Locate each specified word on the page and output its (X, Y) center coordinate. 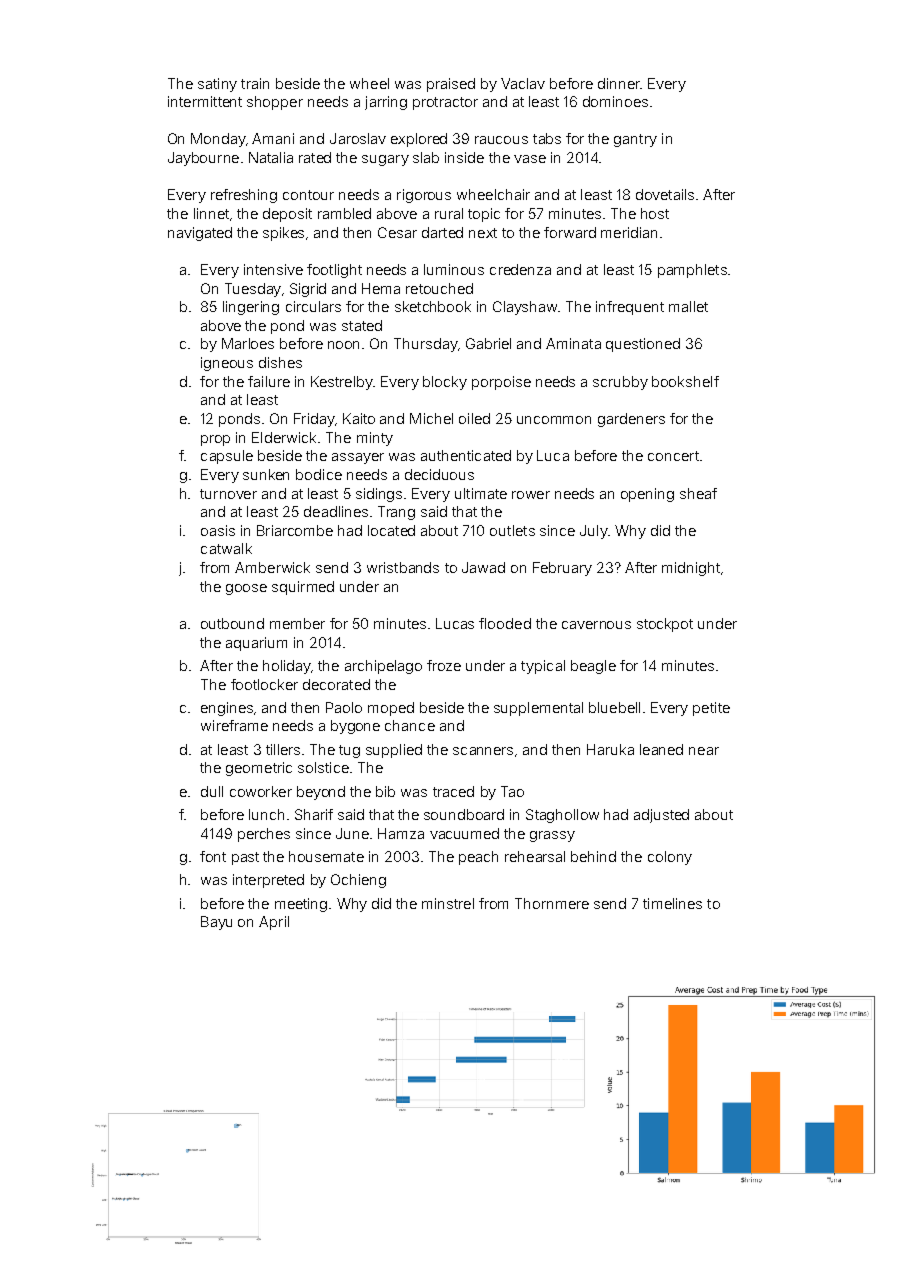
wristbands (403, 567)
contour (308, 195)
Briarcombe (295, 530)
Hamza (401, 833)
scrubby (620, 383)
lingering (251, 308)
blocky (445, 383)
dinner (619, 83)
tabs (547, 138)
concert (673, 456)
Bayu (216, 923)
